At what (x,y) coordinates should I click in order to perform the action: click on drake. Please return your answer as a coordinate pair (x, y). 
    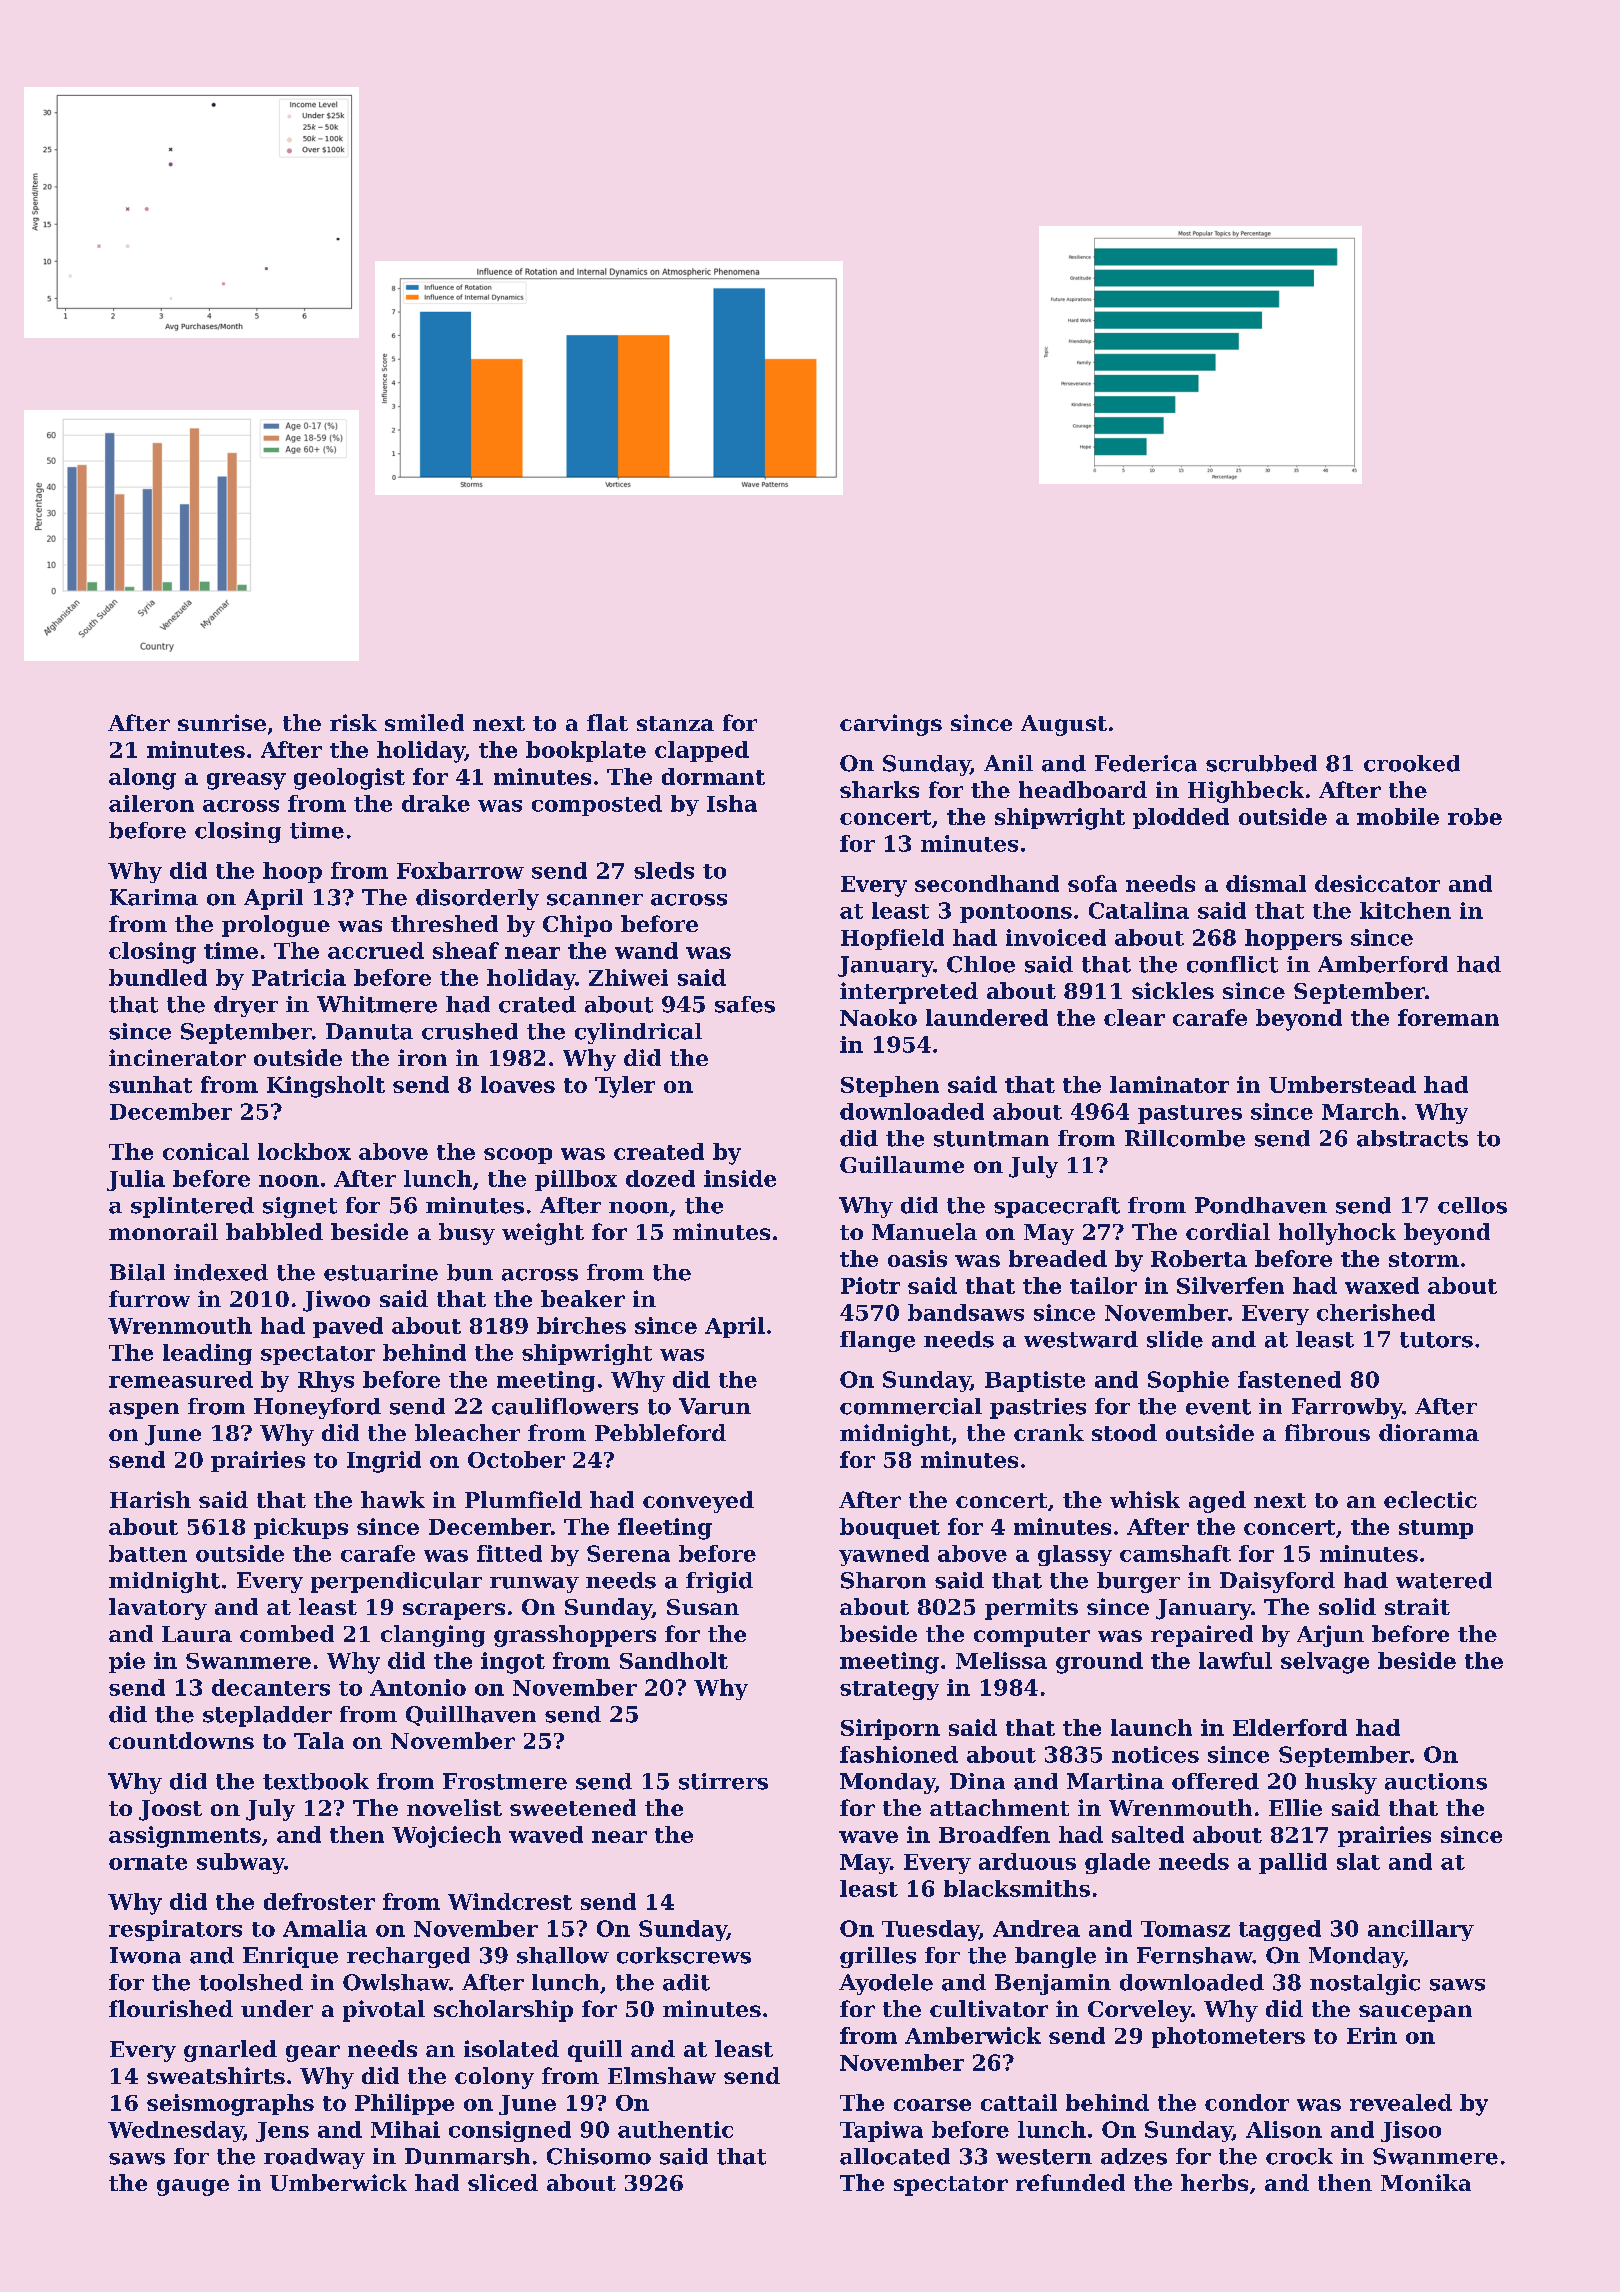
    Looking at the image, I should click on (436, 803).
